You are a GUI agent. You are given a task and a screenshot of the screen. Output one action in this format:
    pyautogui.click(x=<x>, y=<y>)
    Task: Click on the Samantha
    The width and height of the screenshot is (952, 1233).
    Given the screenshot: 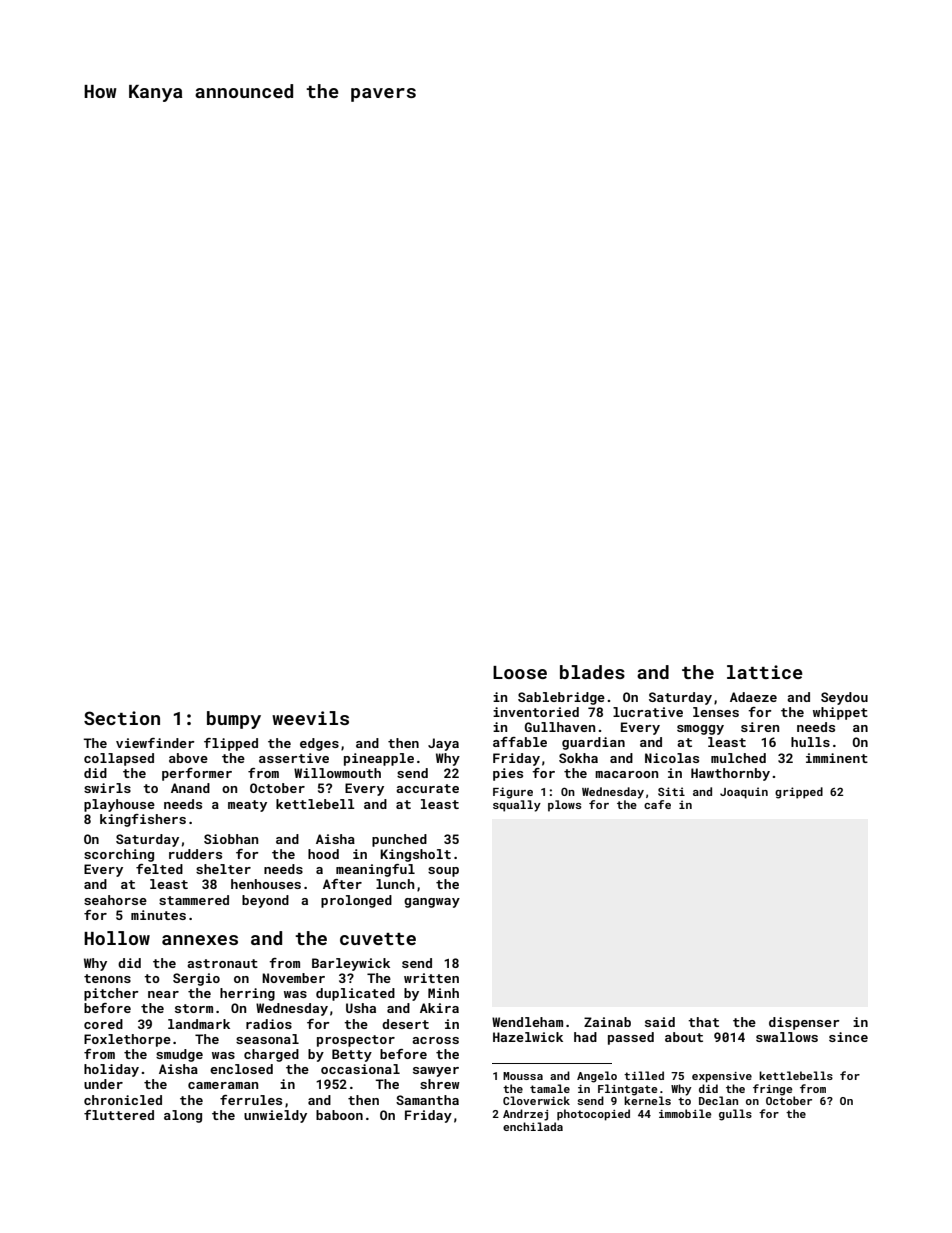 What is the action you would take?
    pyautogui.click(x=427, y=1100)
